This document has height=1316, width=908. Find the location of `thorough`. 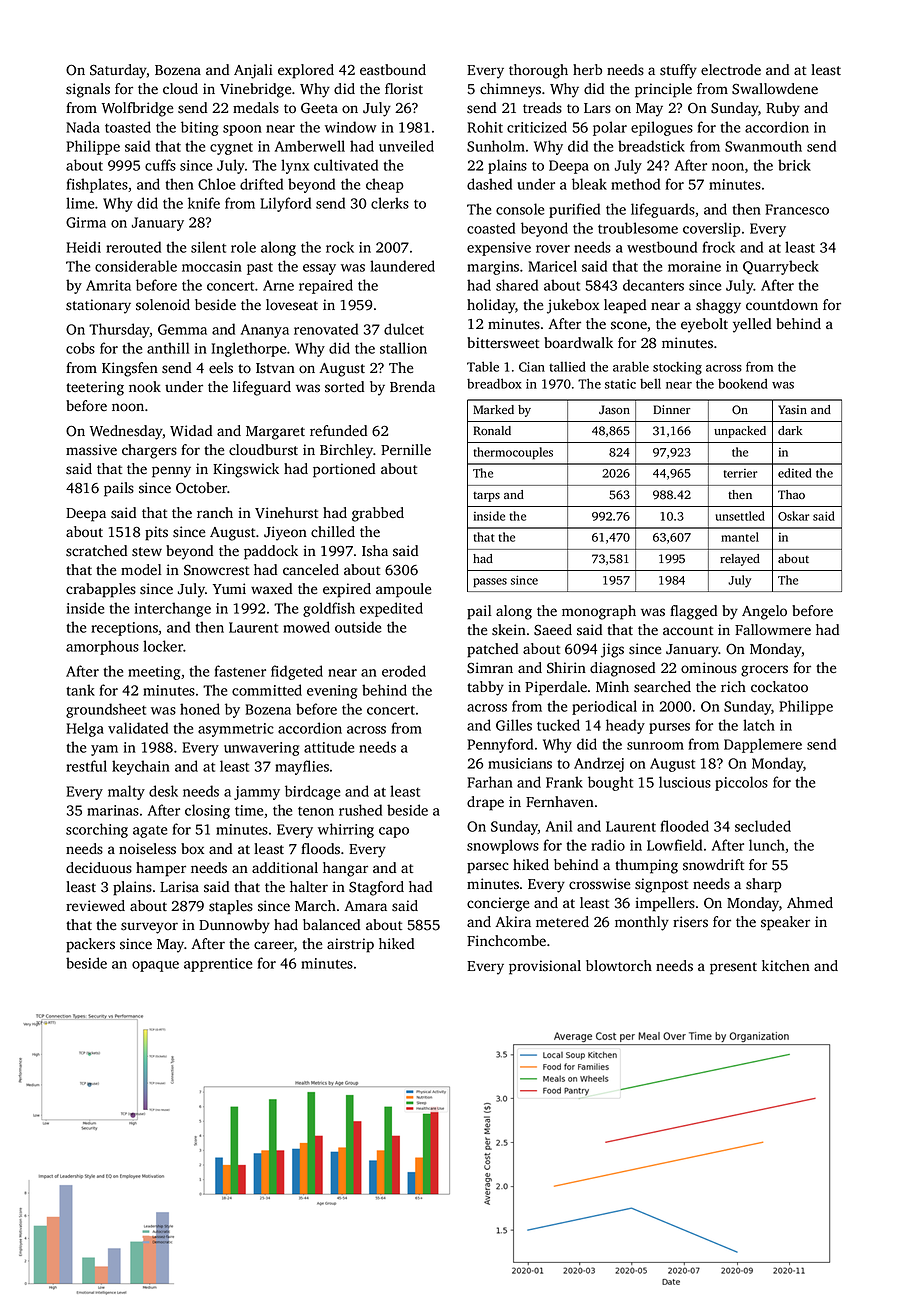

thorough is located at coordinates (538, 71).
